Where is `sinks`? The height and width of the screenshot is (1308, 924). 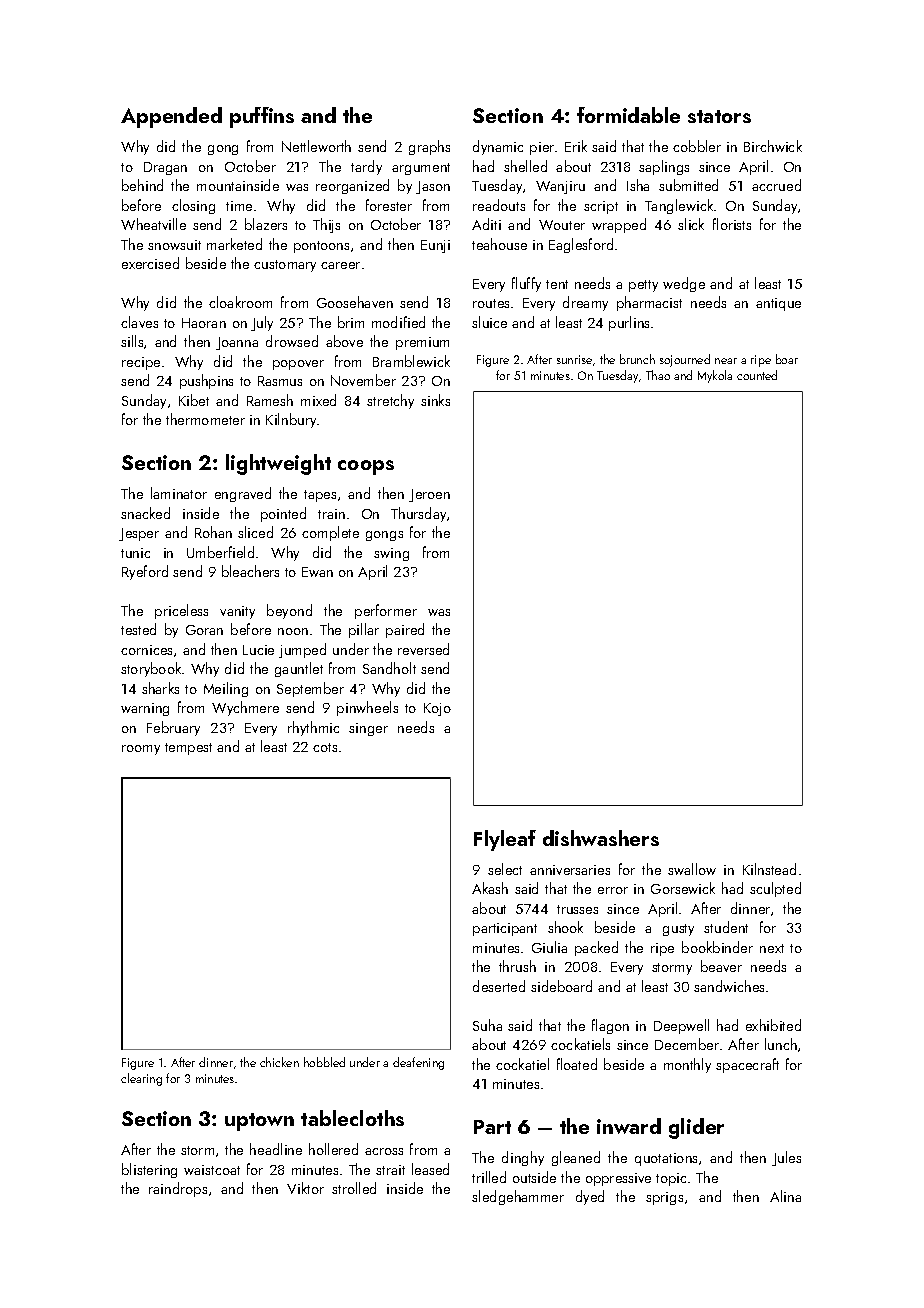 sinks is located at coordinates (435, 400).
